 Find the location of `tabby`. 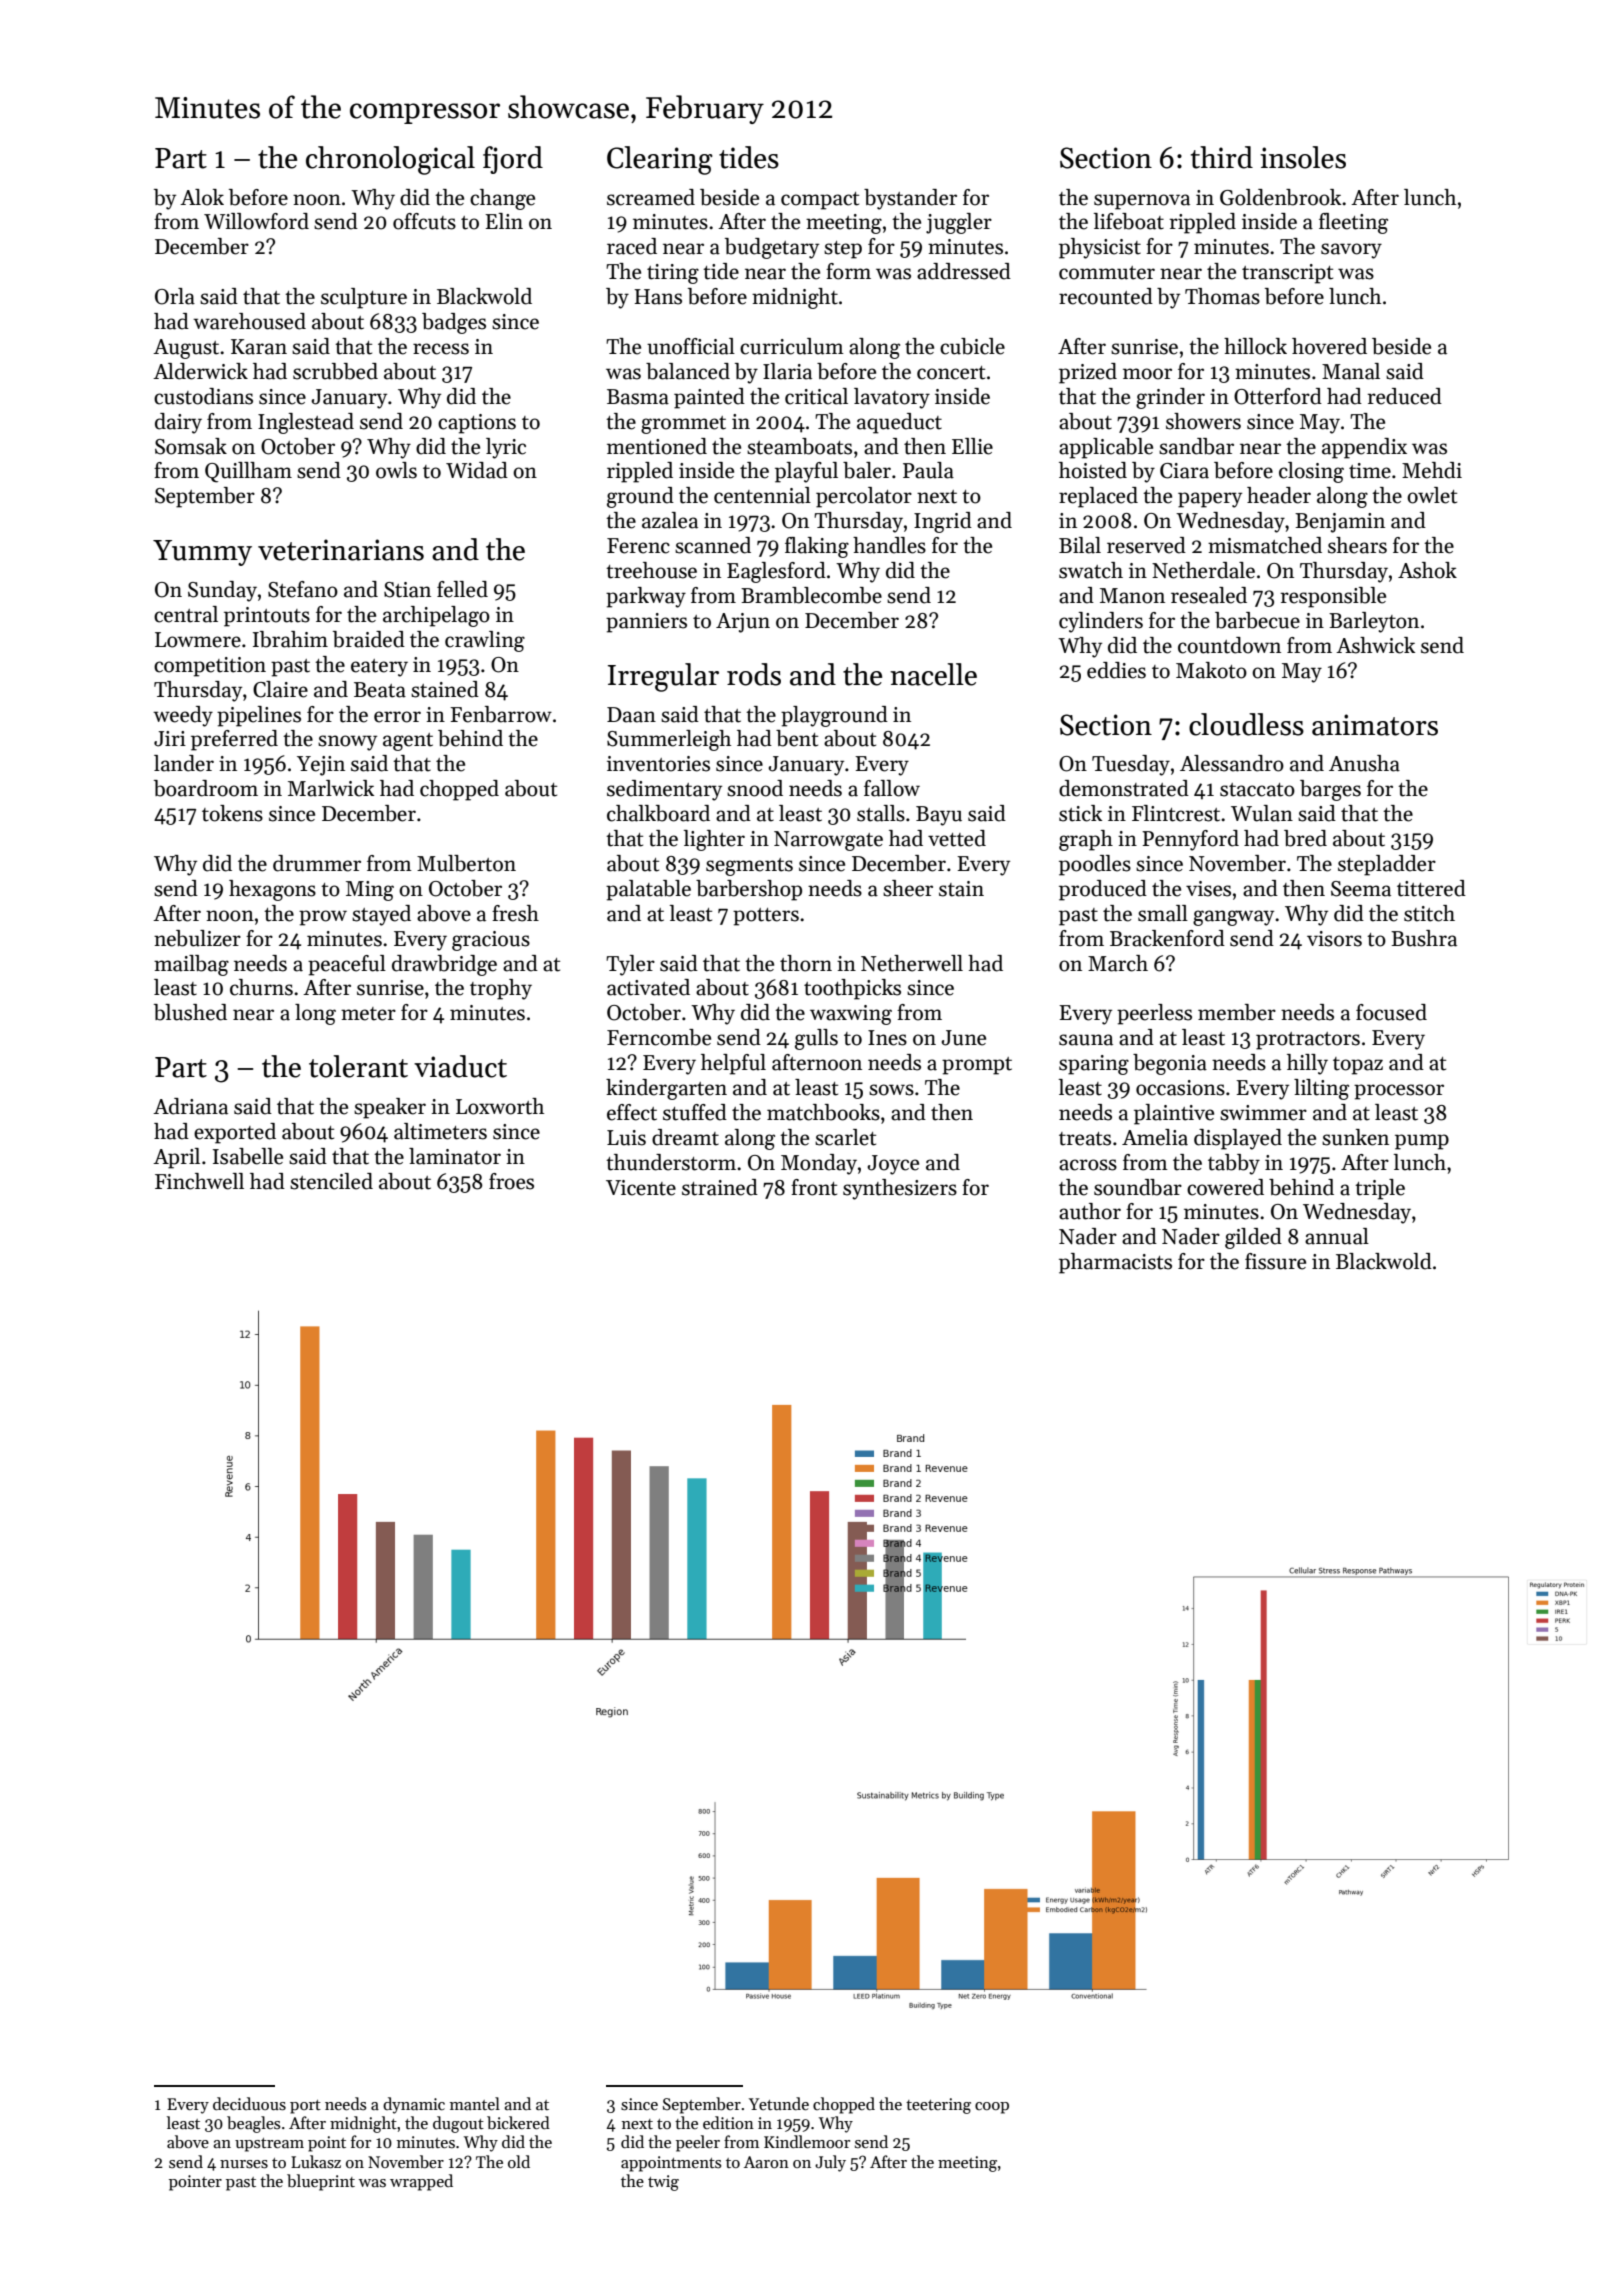

tabby is located at coordinates (1234, 1164).
